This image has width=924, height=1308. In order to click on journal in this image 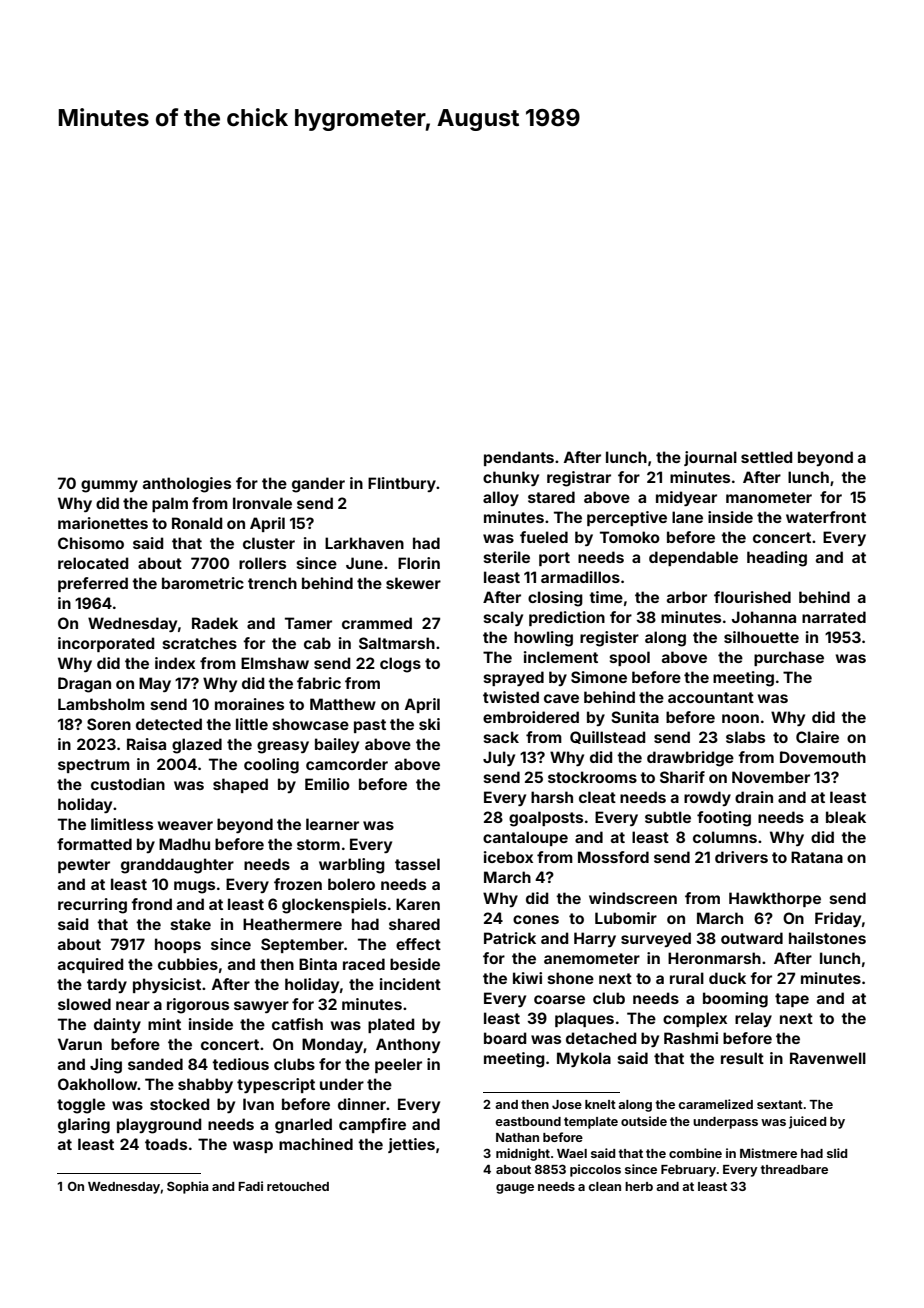, I will do `click(710, 458)`.
